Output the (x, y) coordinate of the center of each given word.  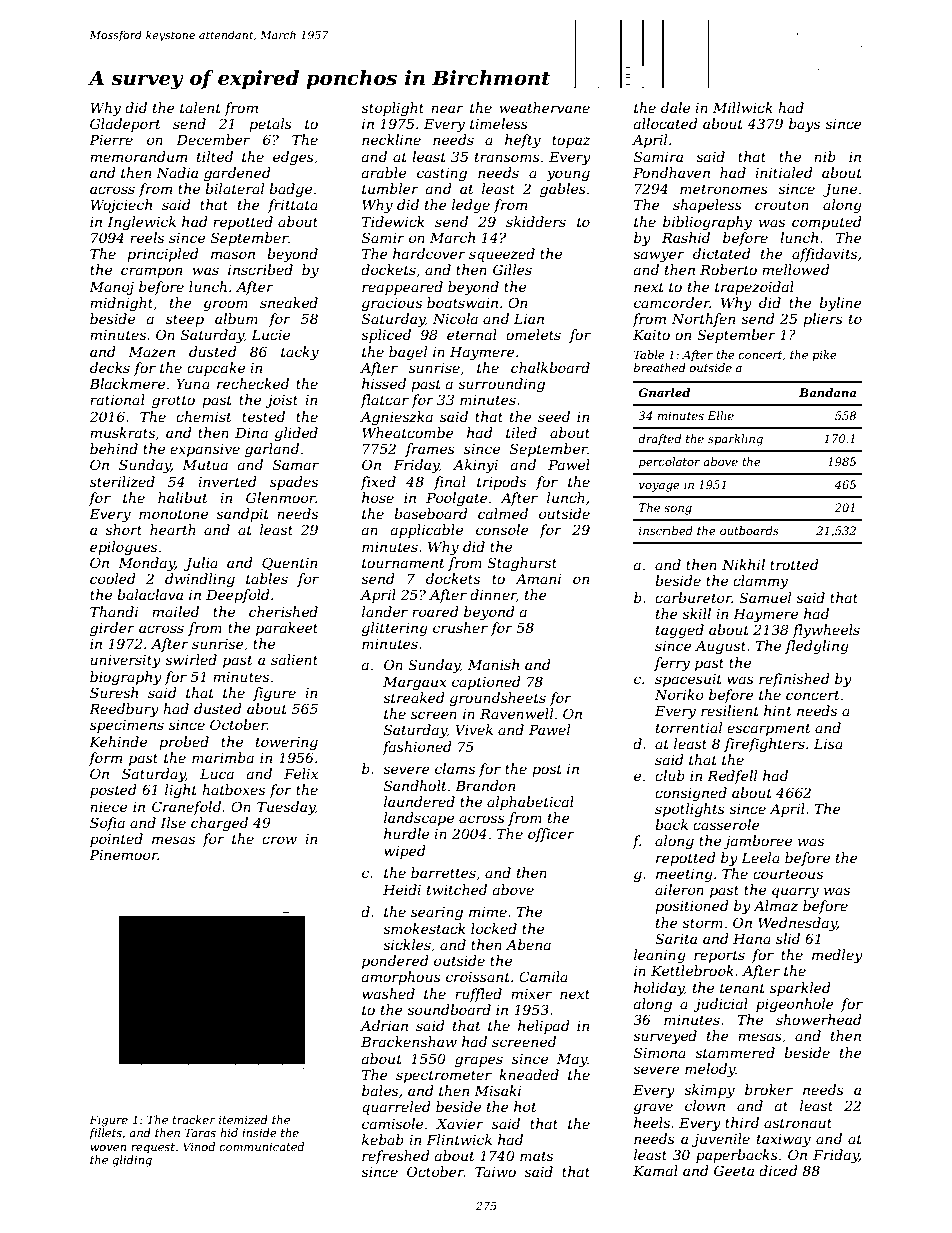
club (670, 775)
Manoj (111, 288)
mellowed (796, 269)
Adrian (384, 1025)
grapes (479, 1061)
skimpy (709, 1091)
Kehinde (118, 741)
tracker (194, 1119)
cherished (283, 611)
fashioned (417, 748)
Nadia (177, 172)
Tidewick (393, 221)
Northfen (704, 320)
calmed (503, 513)
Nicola (455, 318)
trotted (794, 564)
